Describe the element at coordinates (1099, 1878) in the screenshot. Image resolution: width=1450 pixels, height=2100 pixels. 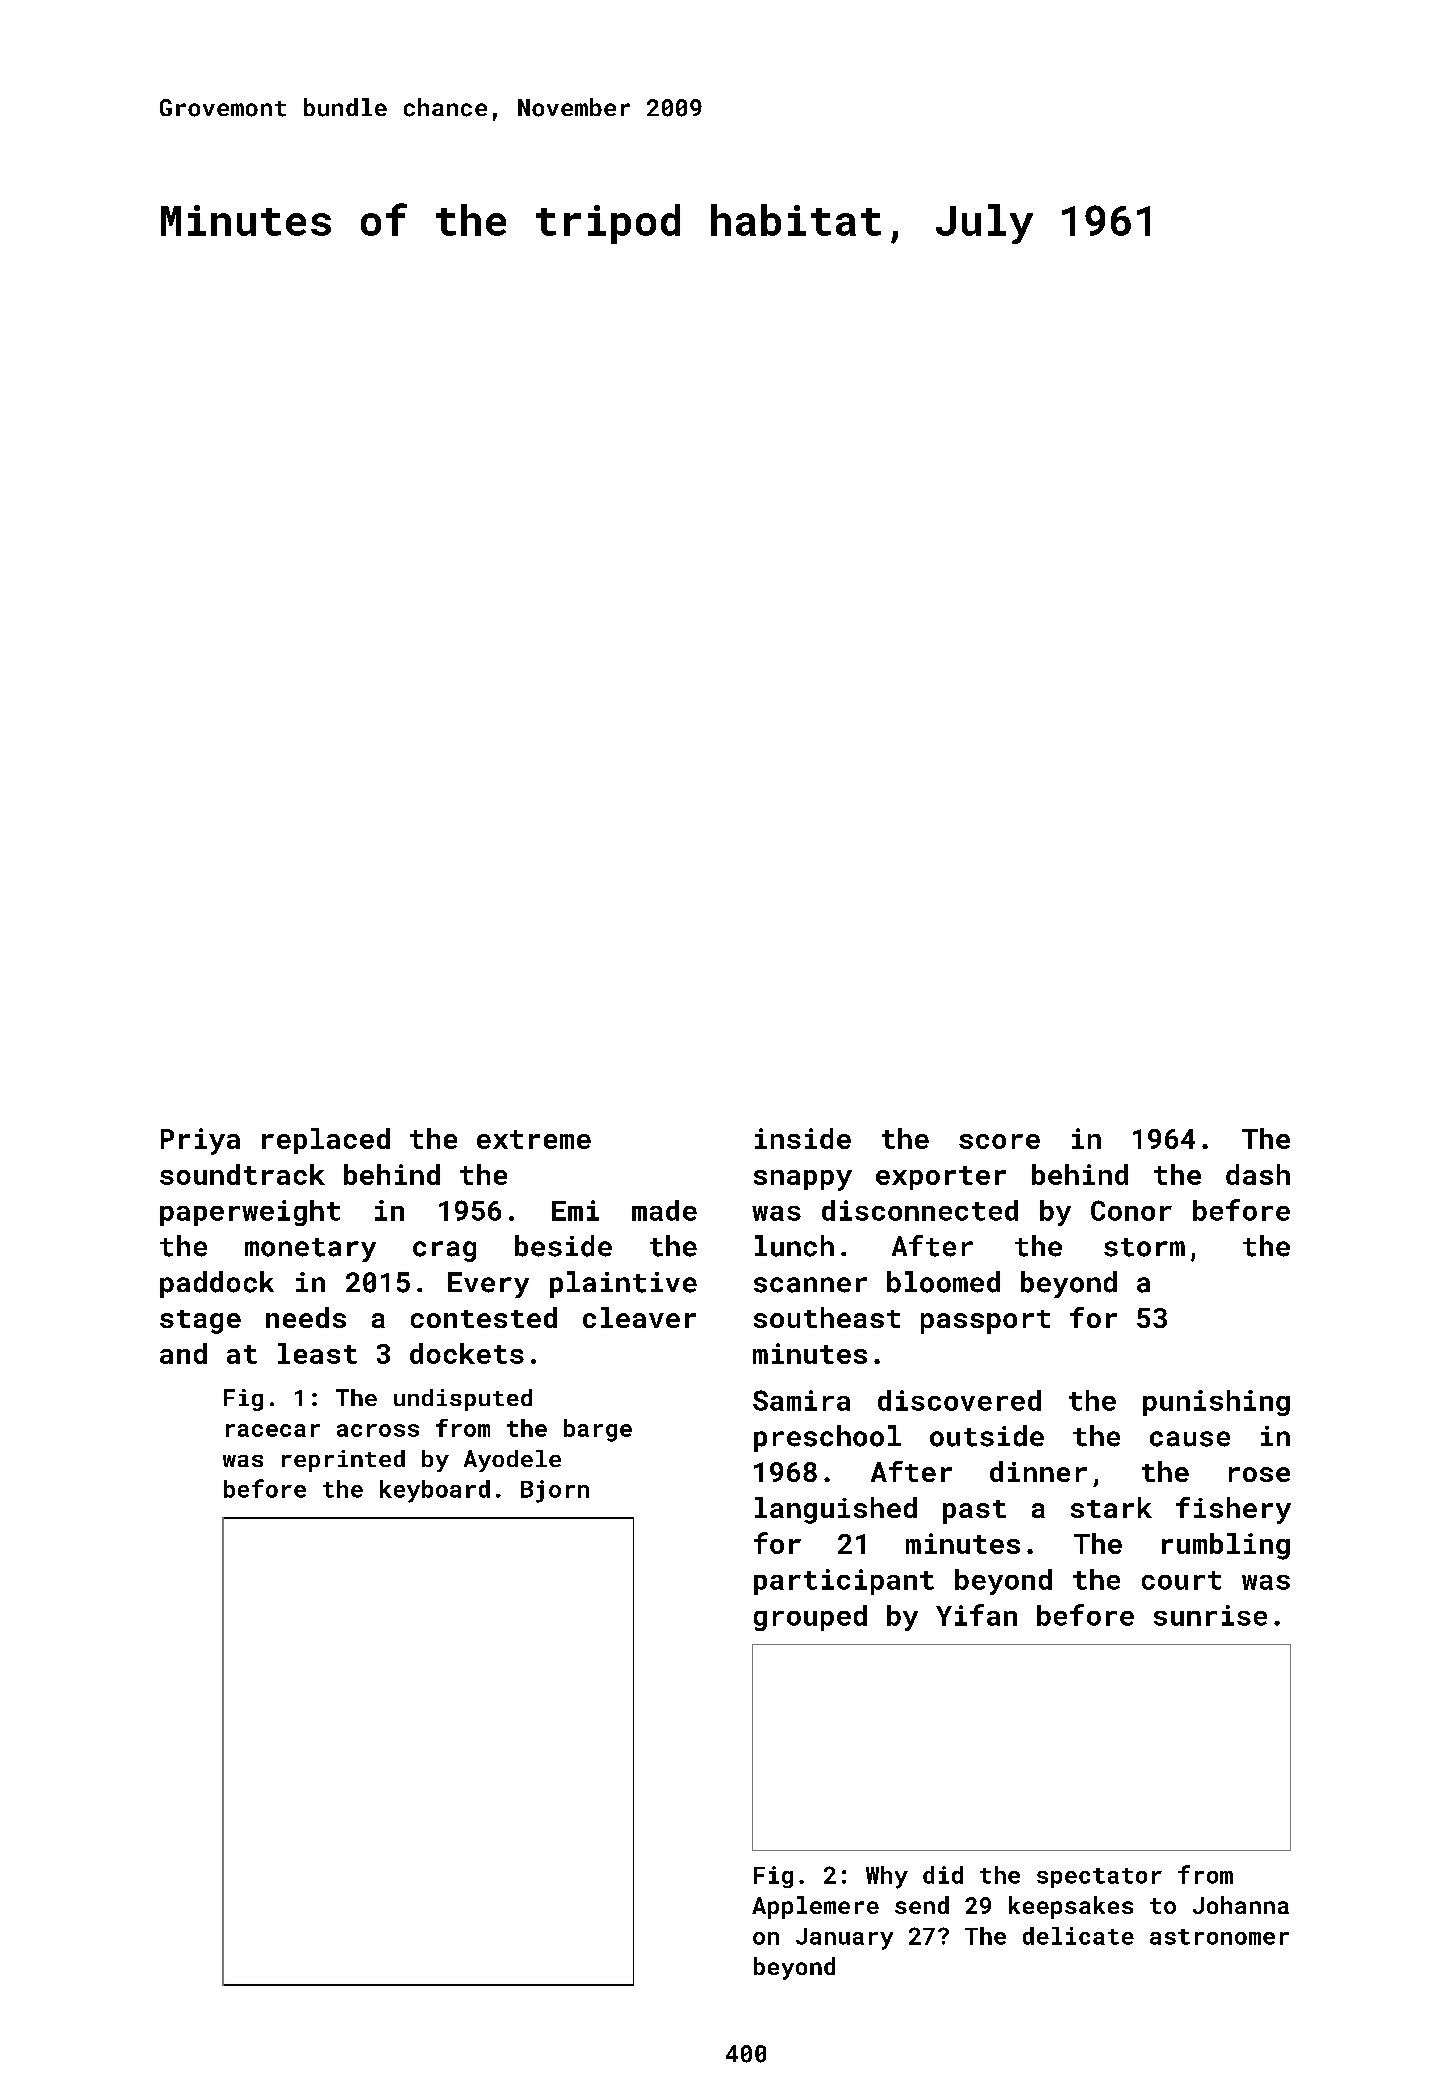
I see `spectator` at that location.
